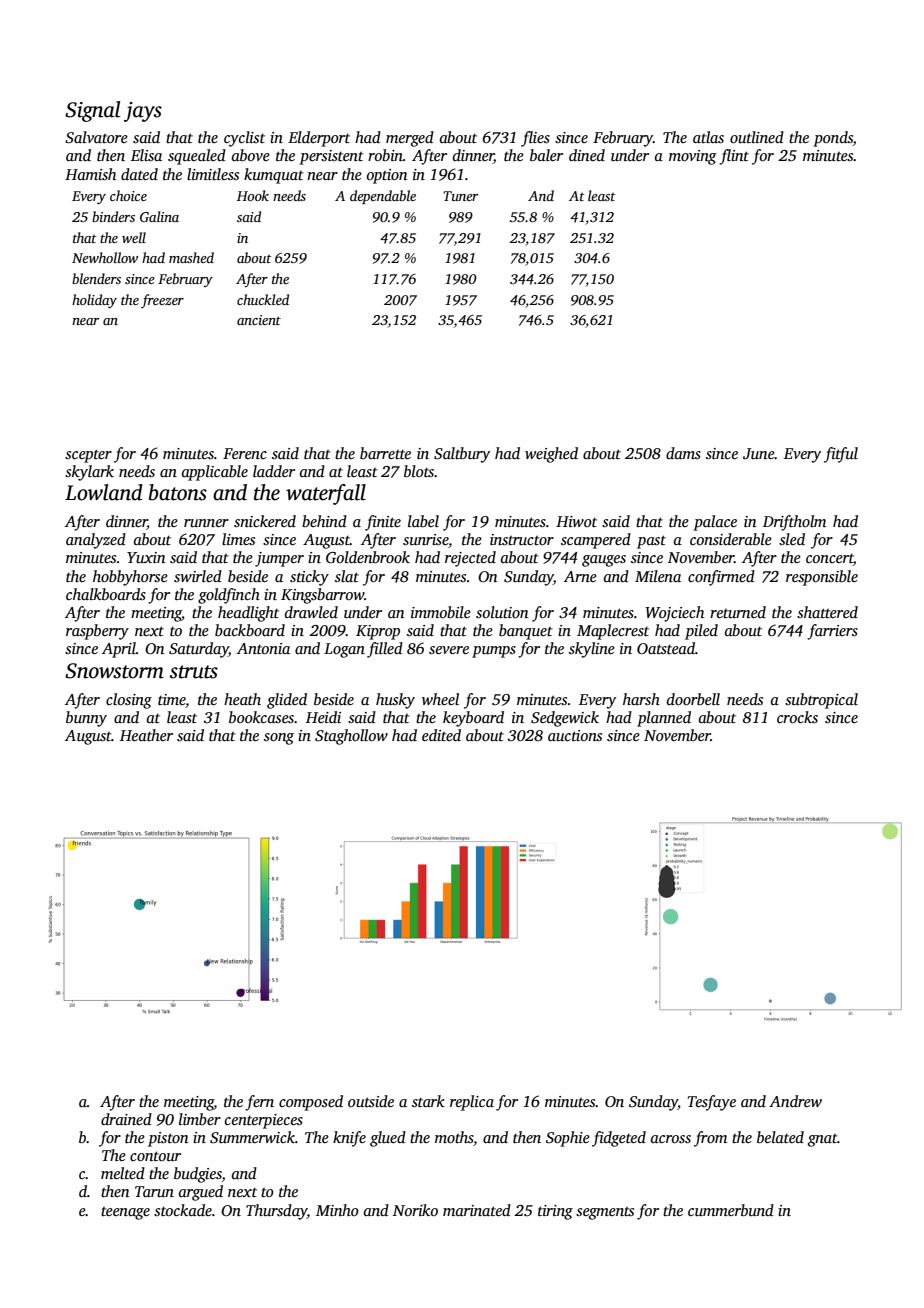 This screenshot has width=924, height=1308. I want to click on auctions, so click(575, 735).
